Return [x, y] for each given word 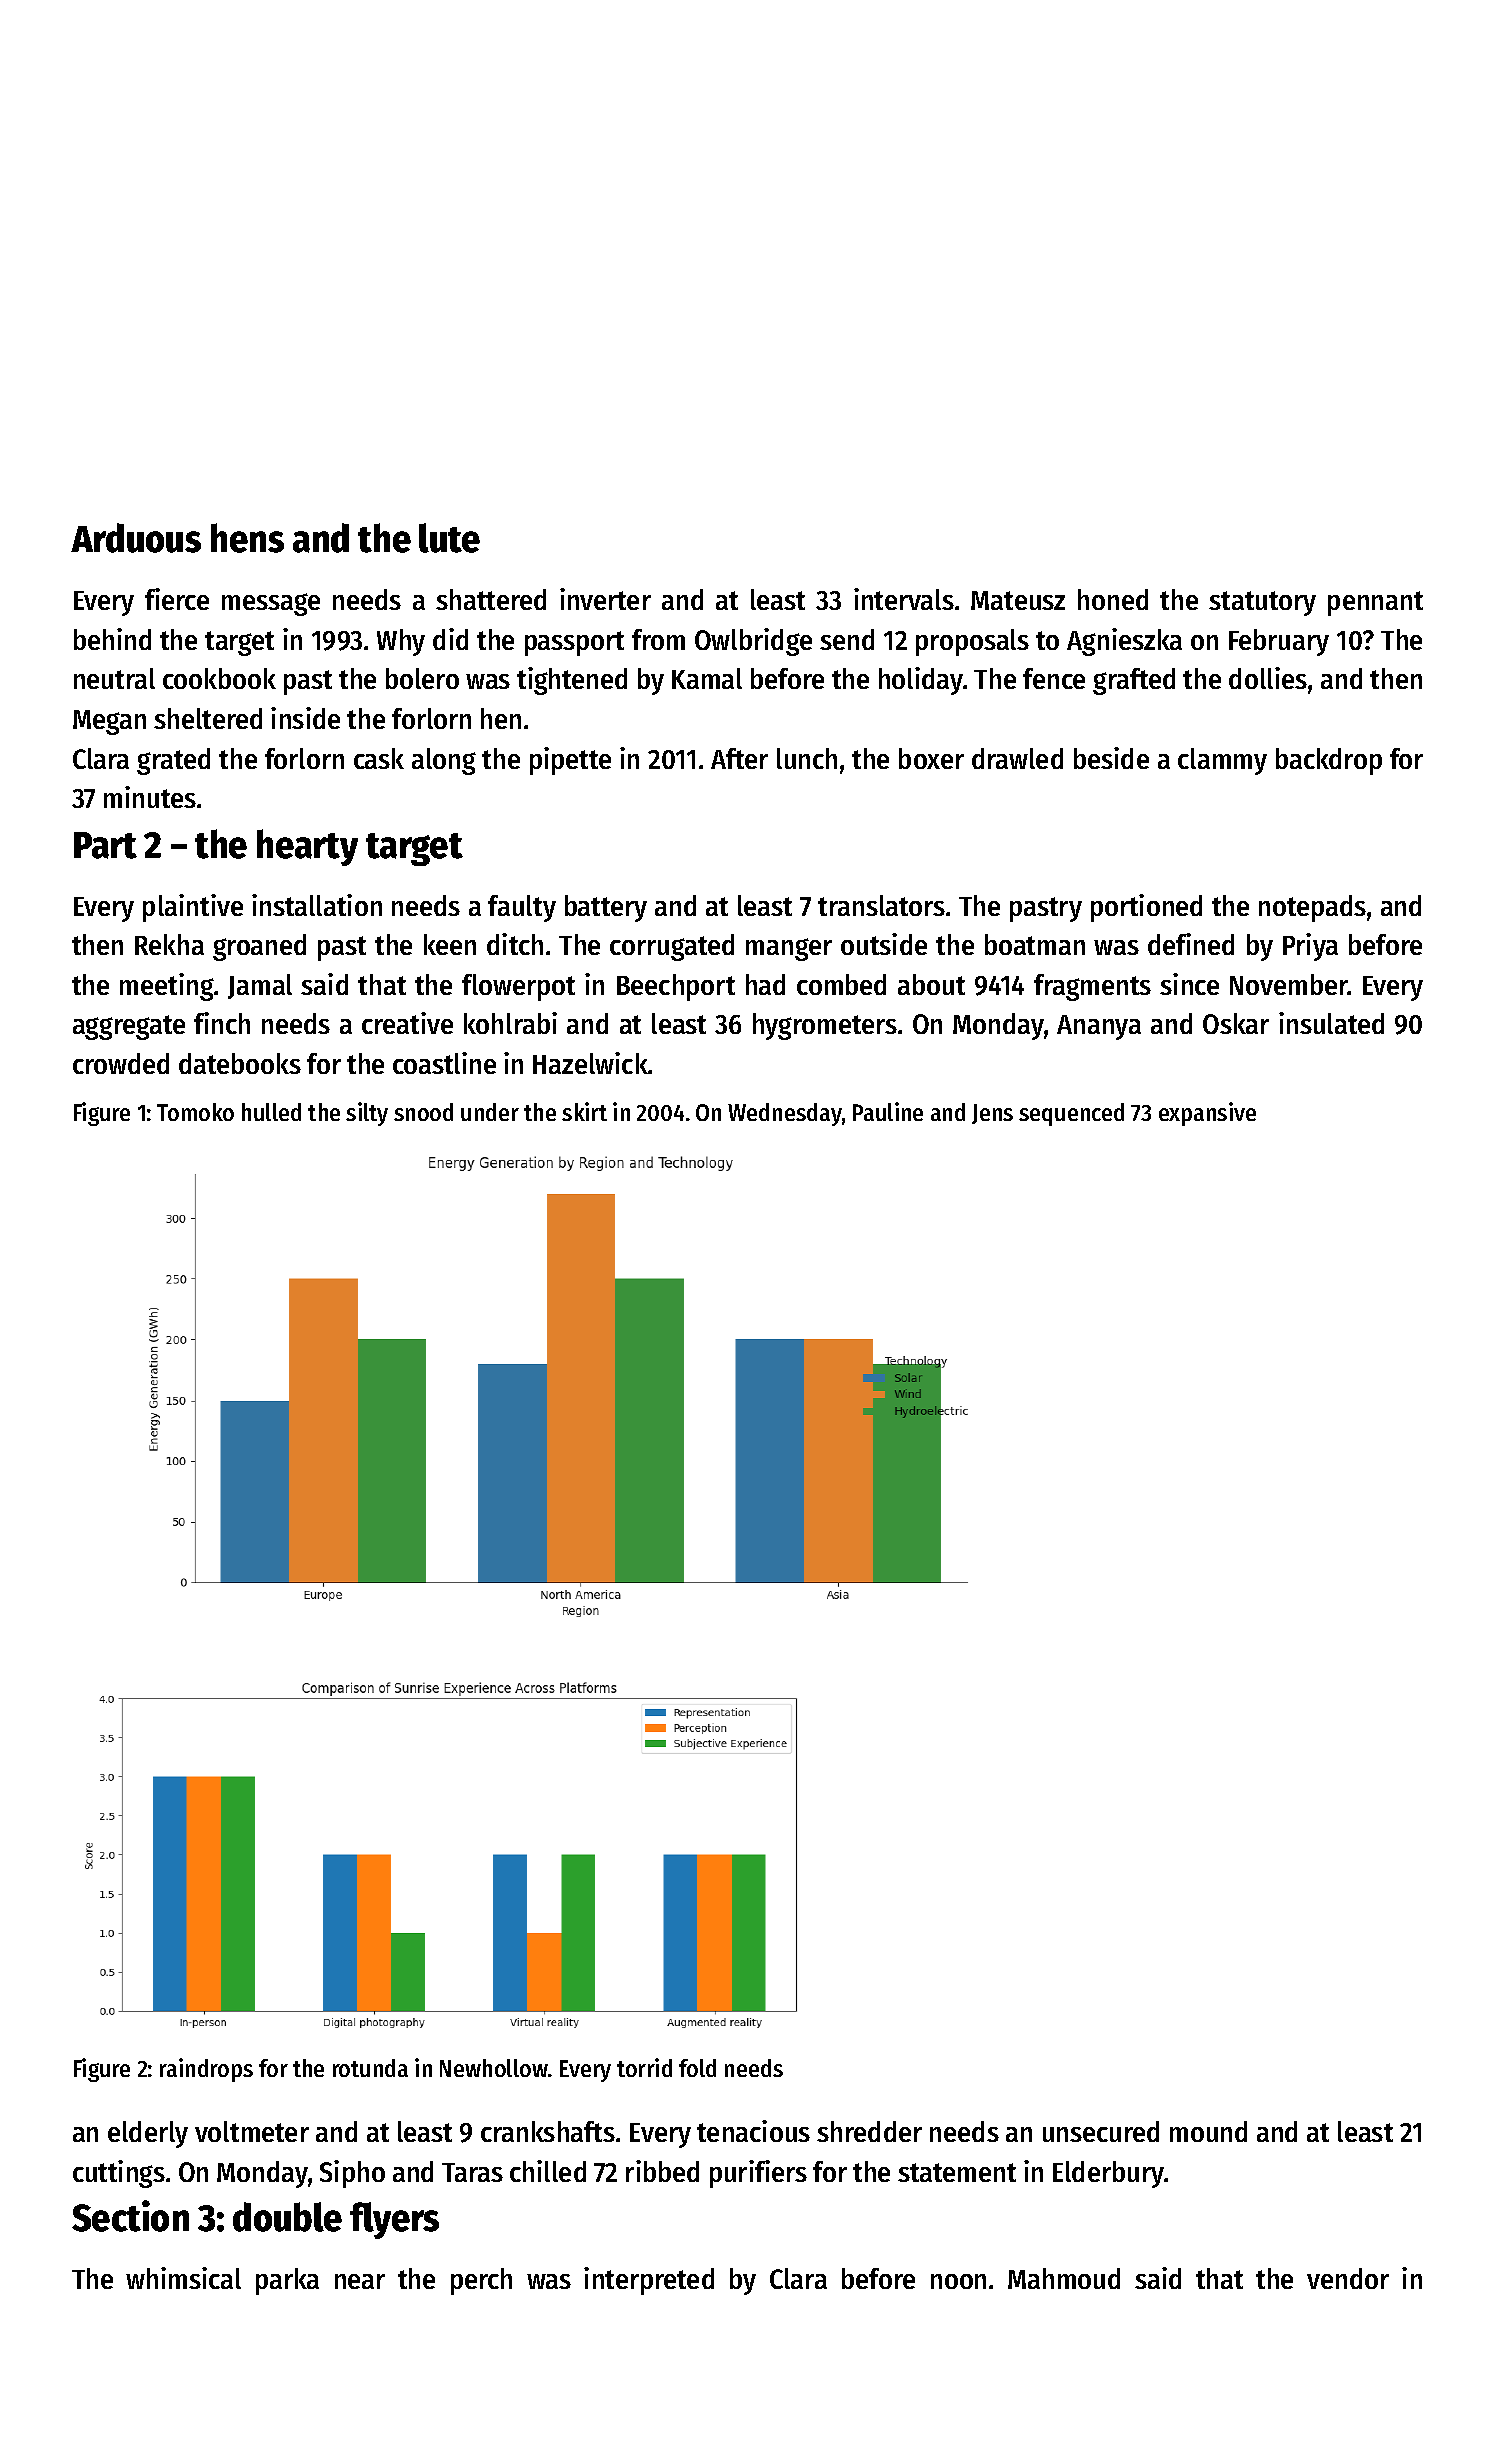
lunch [807, 758]
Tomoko [195, 1112]
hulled [271, 1112]
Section [130, 2216]
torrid [644, 2067]
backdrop [1329, 761]
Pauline [888, 1111]
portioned [1146, 908]
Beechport [676, 987]
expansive [1207, 1114]
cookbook [219, 678]
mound [1208, 2131]
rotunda [370, 2068]
